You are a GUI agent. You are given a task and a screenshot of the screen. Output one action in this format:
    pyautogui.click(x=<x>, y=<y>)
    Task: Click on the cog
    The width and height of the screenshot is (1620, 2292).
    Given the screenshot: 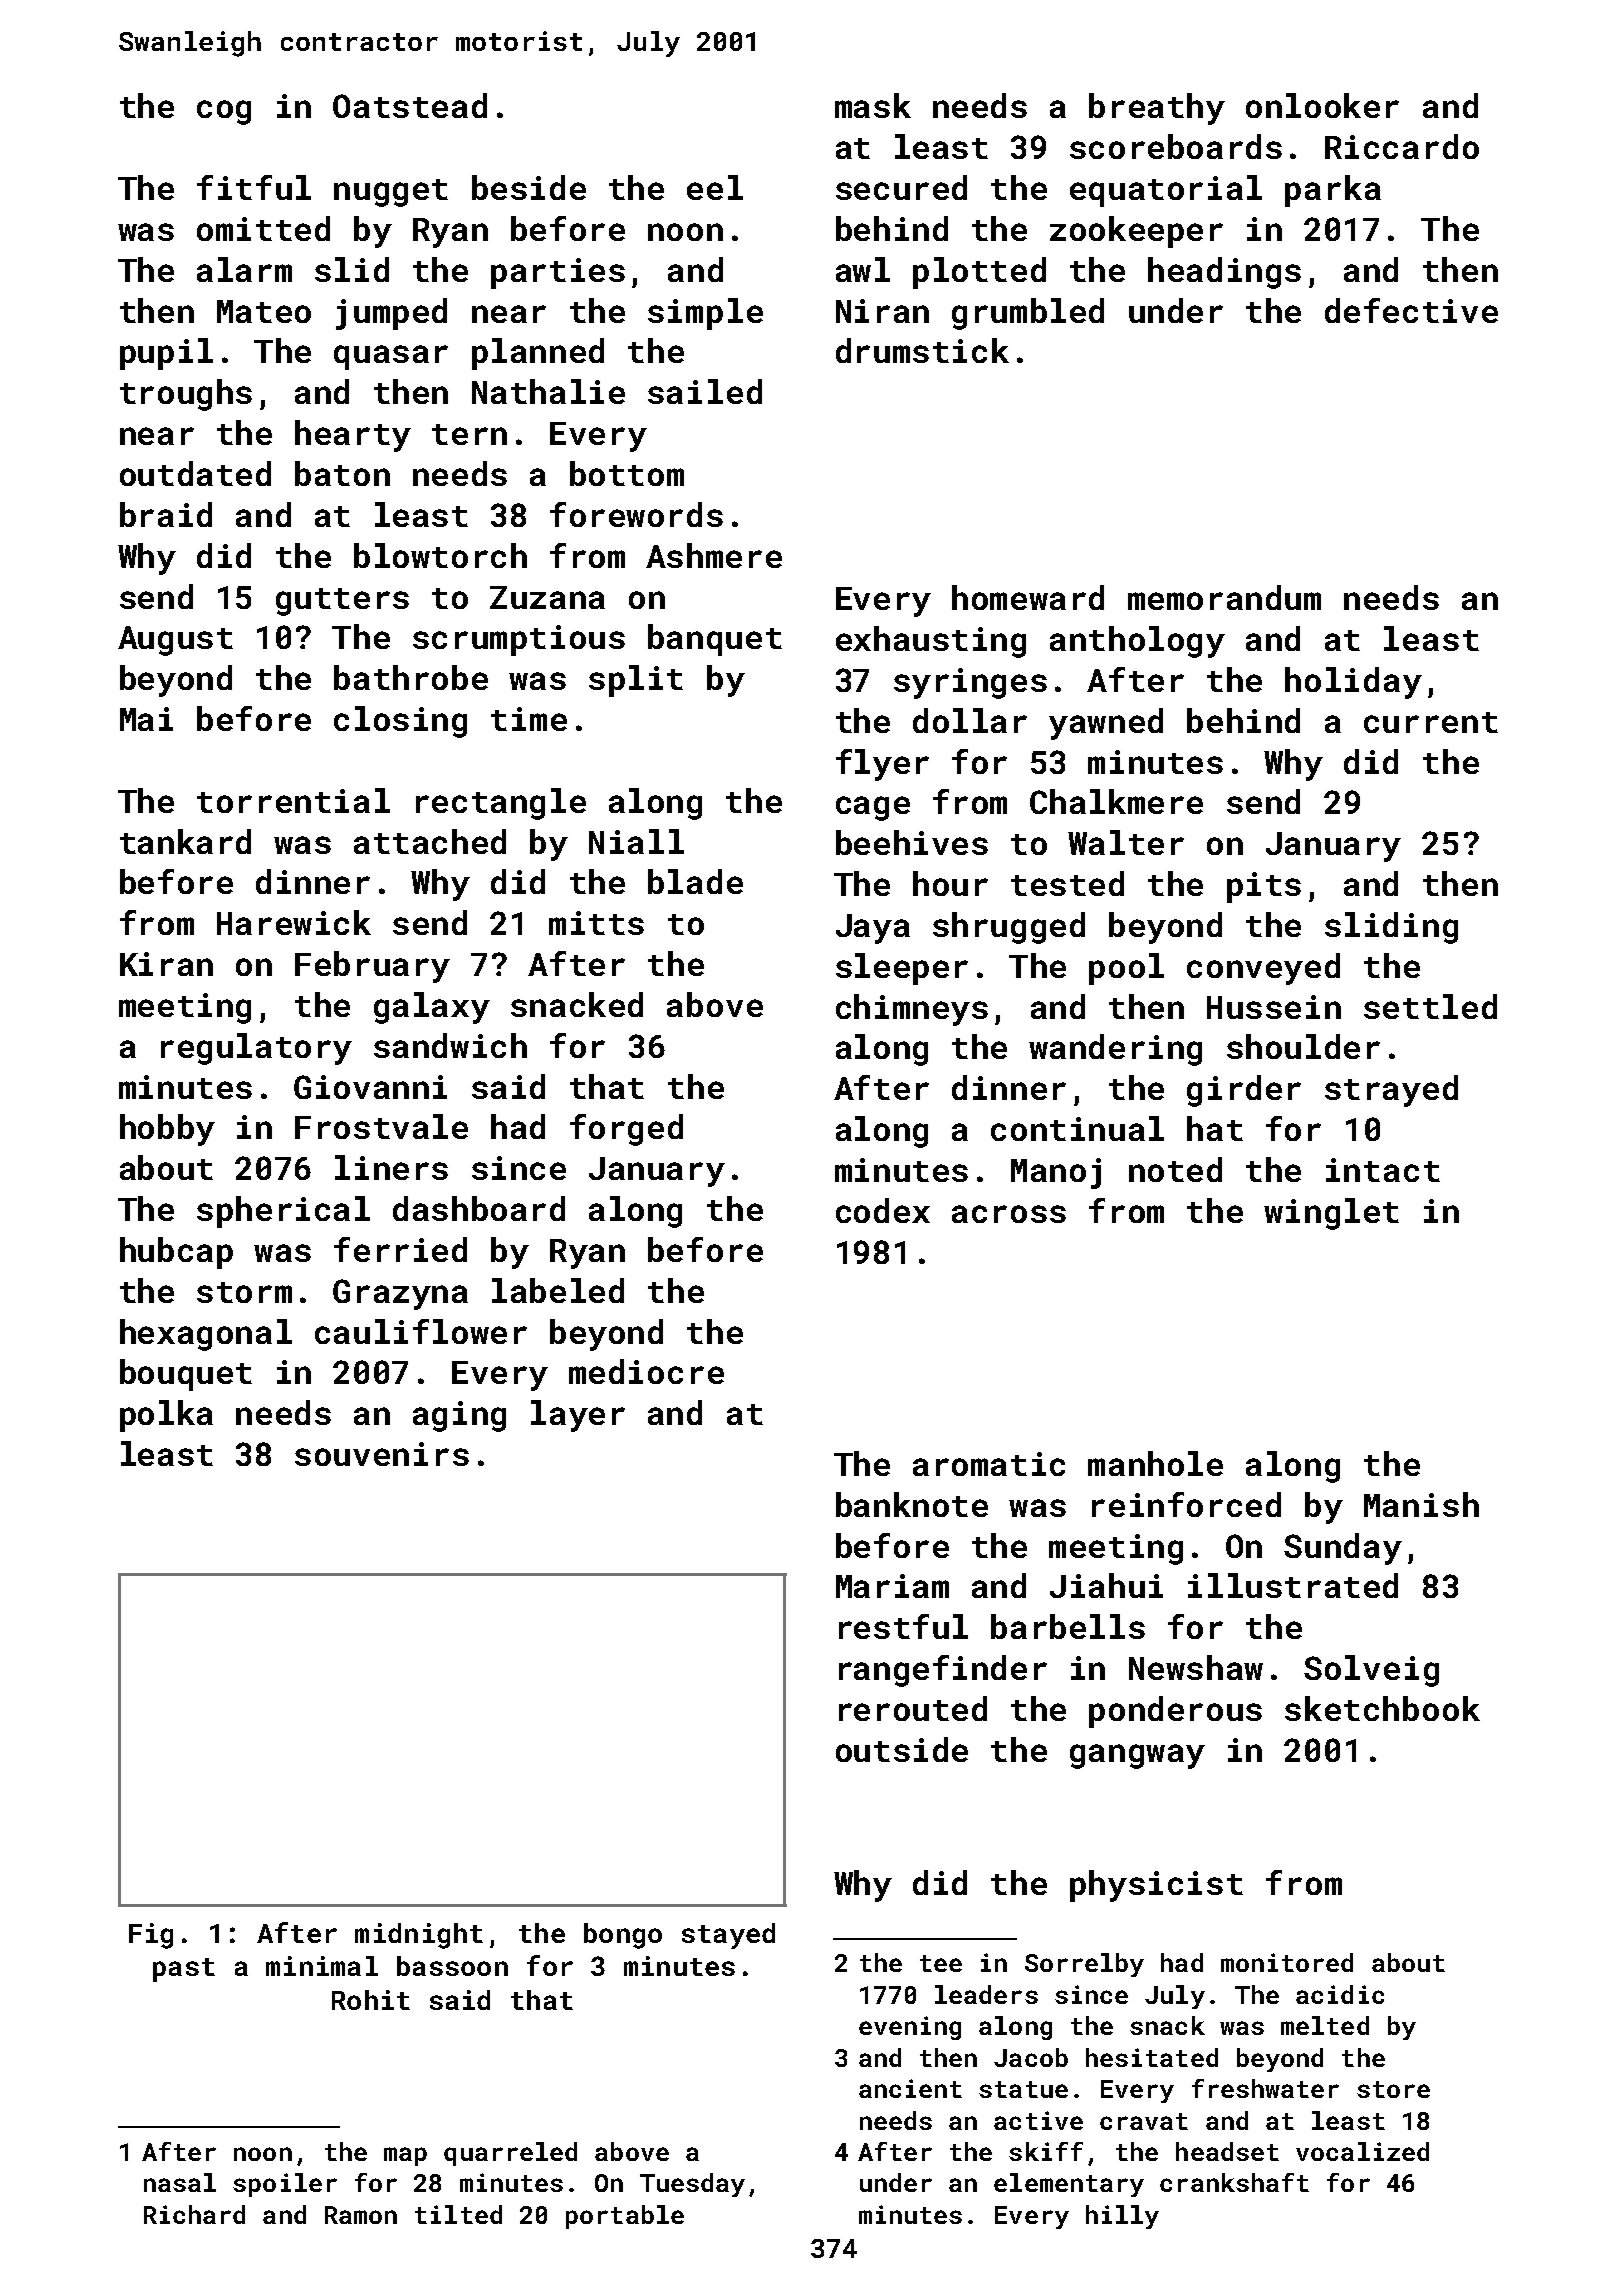 What is the action you would take?
    pyautogui.click(x=224, y=112)
